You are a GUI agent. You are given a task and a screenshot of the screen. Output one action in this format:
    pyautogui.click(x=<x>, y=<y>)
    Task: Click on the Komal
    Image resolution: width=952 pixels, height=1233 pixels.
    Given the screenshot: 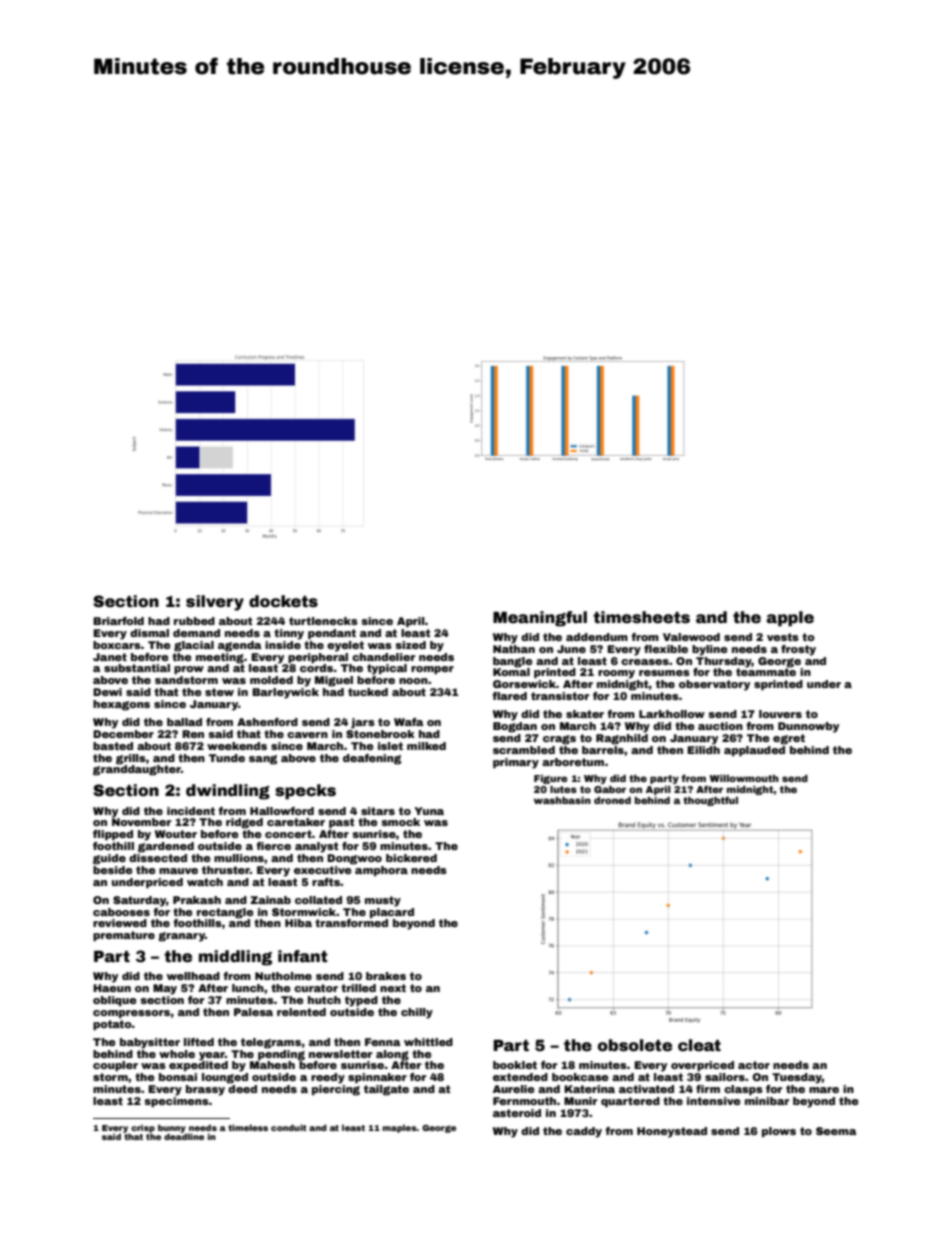 What is the action you would take?
    pyautogui.click(x=511, y=672)
